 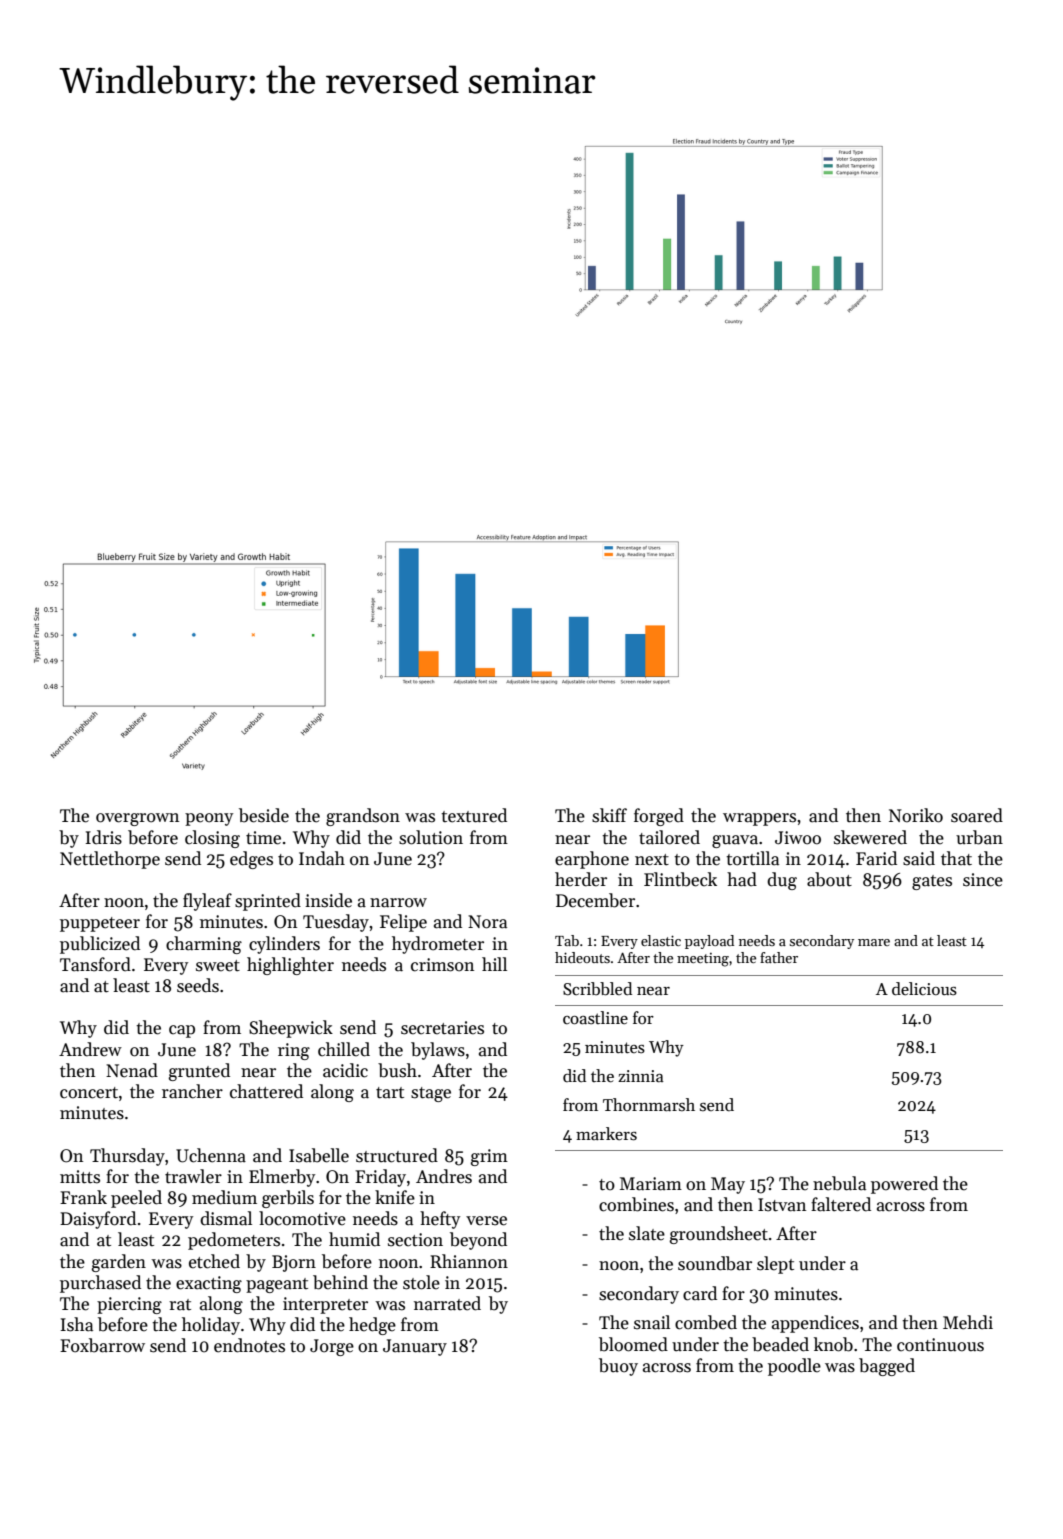 What do you see at coordinates (775, 1265) in the screenshot?
I see `slept` at bounding box center [775, 1265].
